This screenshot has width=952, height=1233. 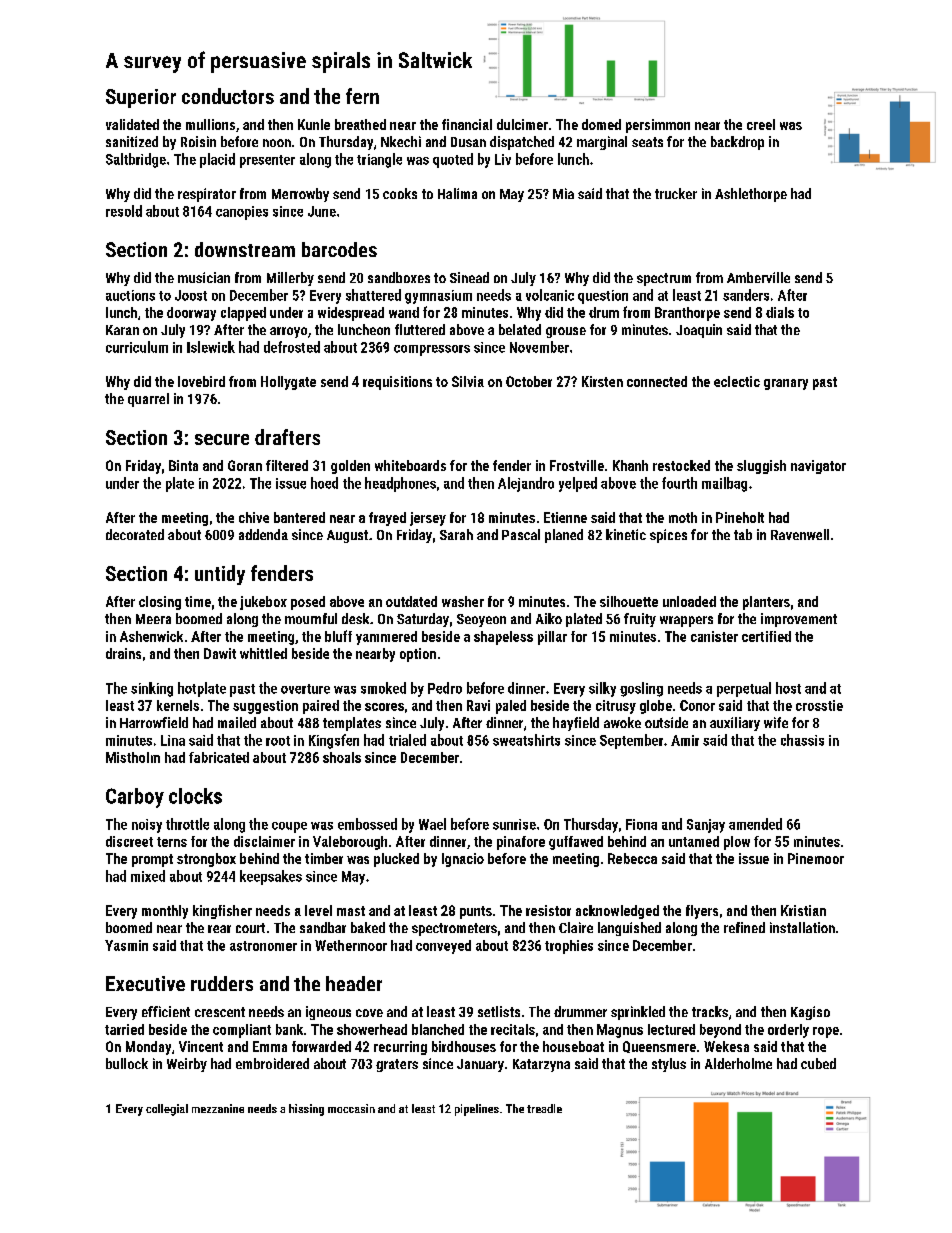 What do you see at coordinates (362, 96) in the screenshot?
I see `fern` at bounding box center [362, 96].
